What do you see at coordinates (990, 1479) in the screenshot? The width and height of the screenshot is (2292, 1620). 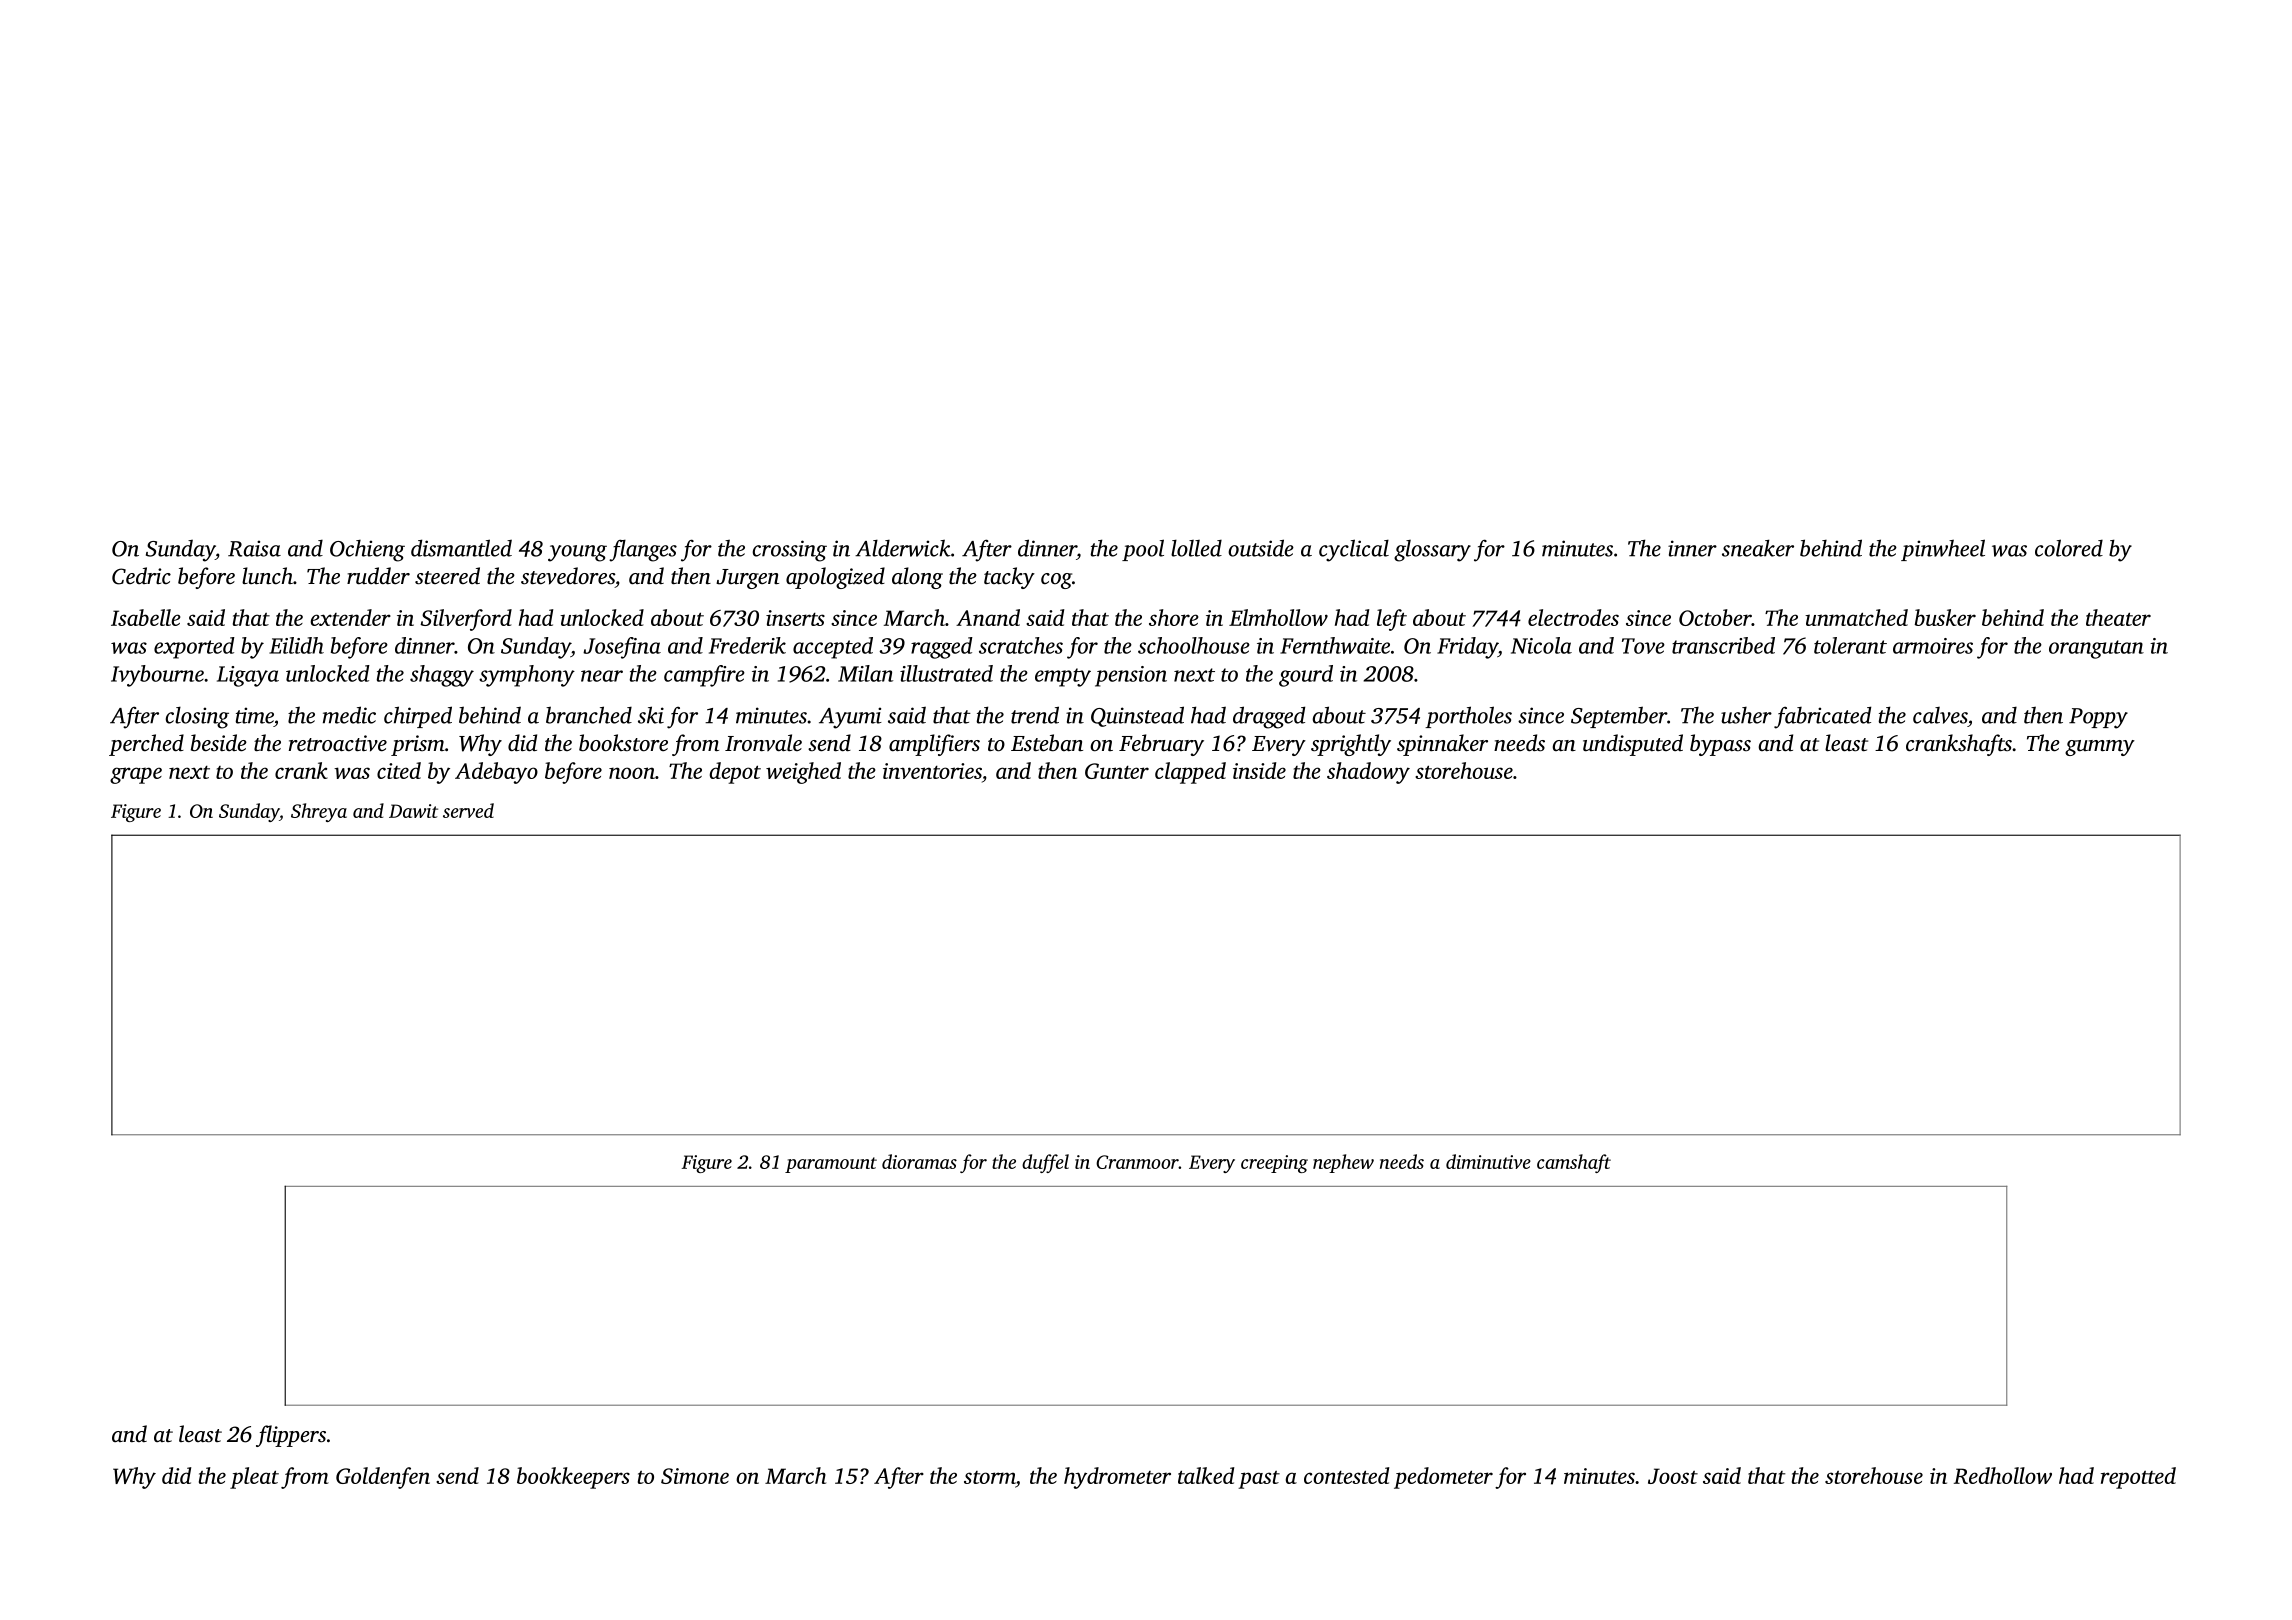 I see `storm` at bounding box center [990, 1479].
